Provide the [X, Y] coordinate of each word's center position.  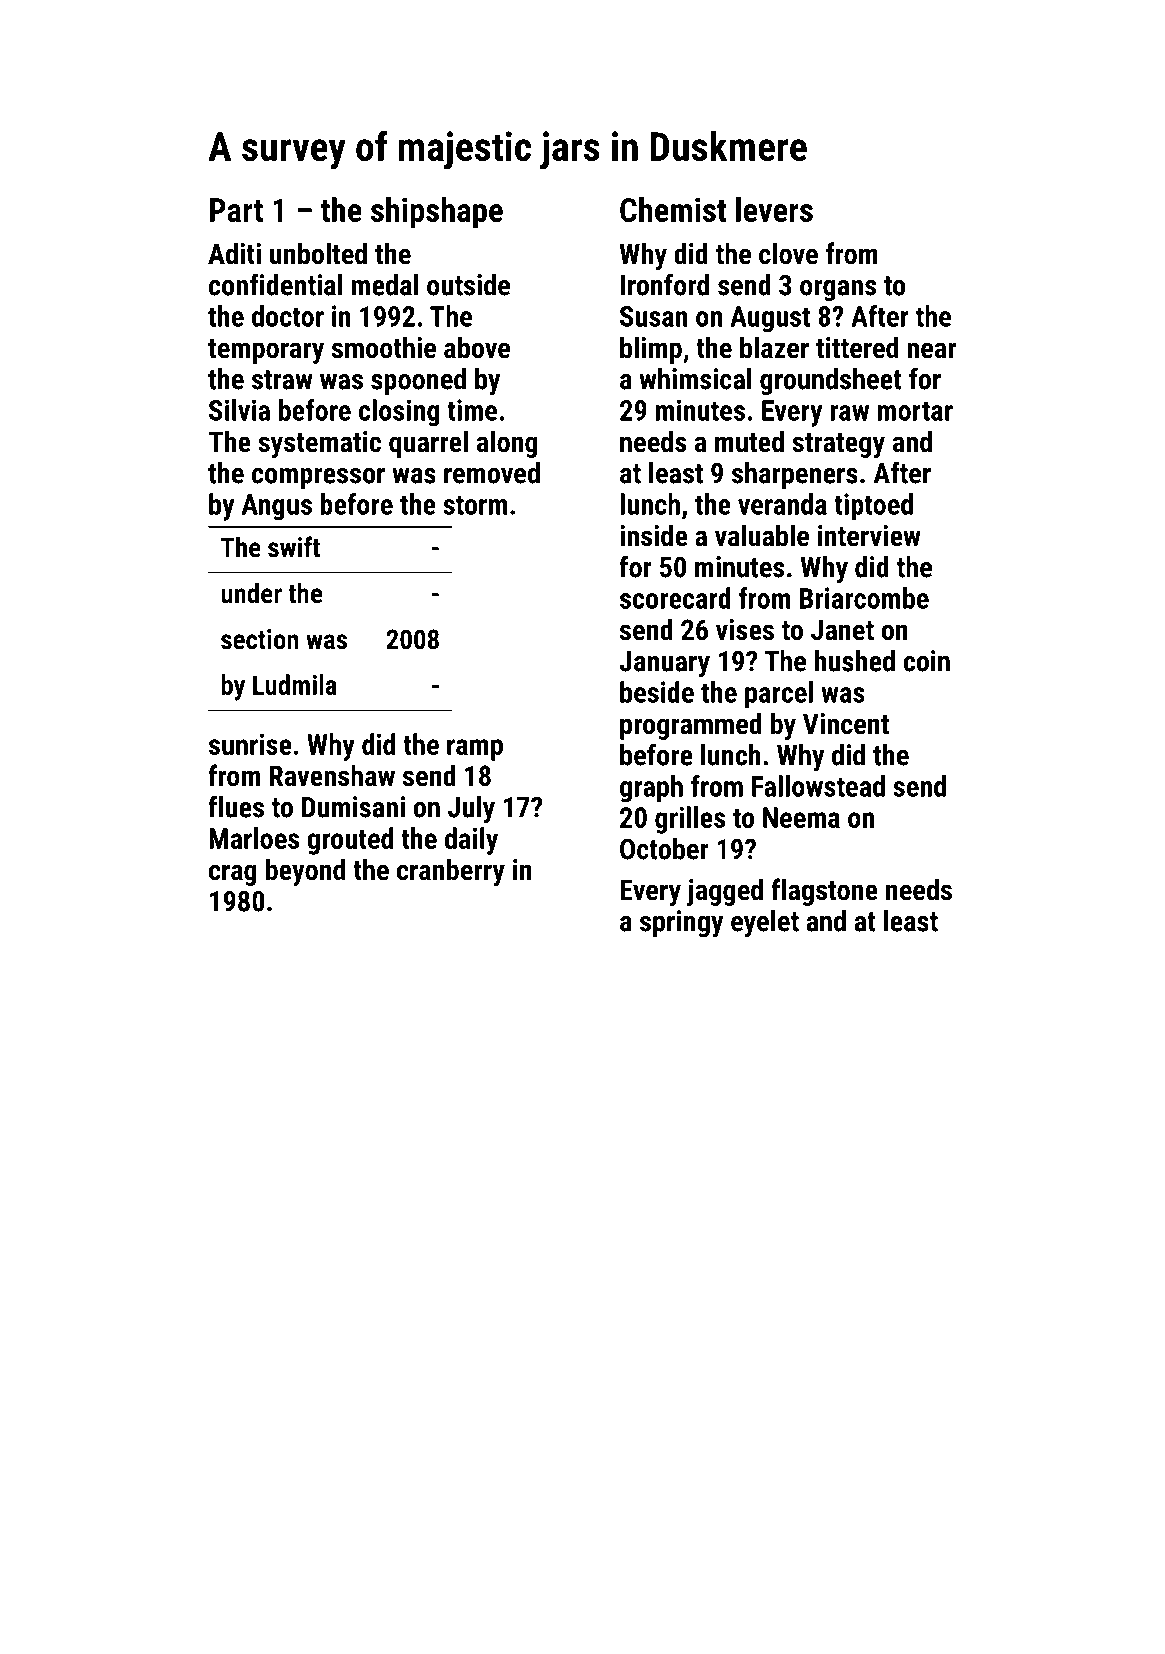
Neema [801, 817]
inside [654, 535]
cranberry [451, 872]
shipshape [437, 213]
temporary [266, 351]
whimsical [695, 379]
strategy [838, 445]
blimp [651, 350]
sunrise [250, 744]
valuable [762, 535]
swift [294, 547]
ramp [475, 750]
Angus [277, 507]
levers [774, 209]
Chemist [673, 209]
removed [492, 473]
